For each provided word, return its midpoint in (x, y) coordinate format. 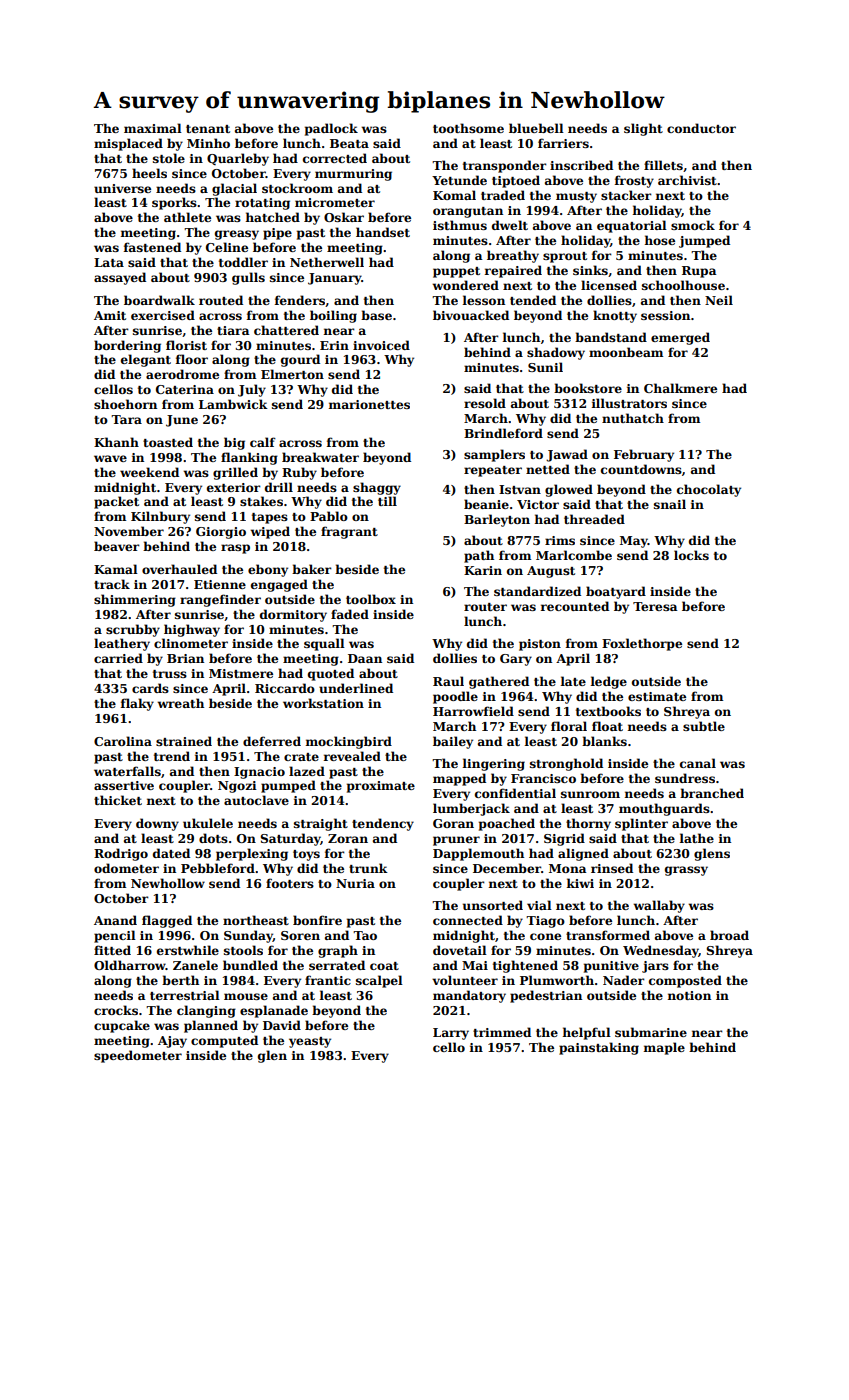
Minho (208, 143)
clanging (206, 1011)
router (485, 607)
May (634, 542)
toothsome (468, 128)
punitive (611, 967)
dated (171, 853)
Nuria (355, 883)
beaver (117, 546)
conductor (701, 128)
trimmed (502, 1032)
